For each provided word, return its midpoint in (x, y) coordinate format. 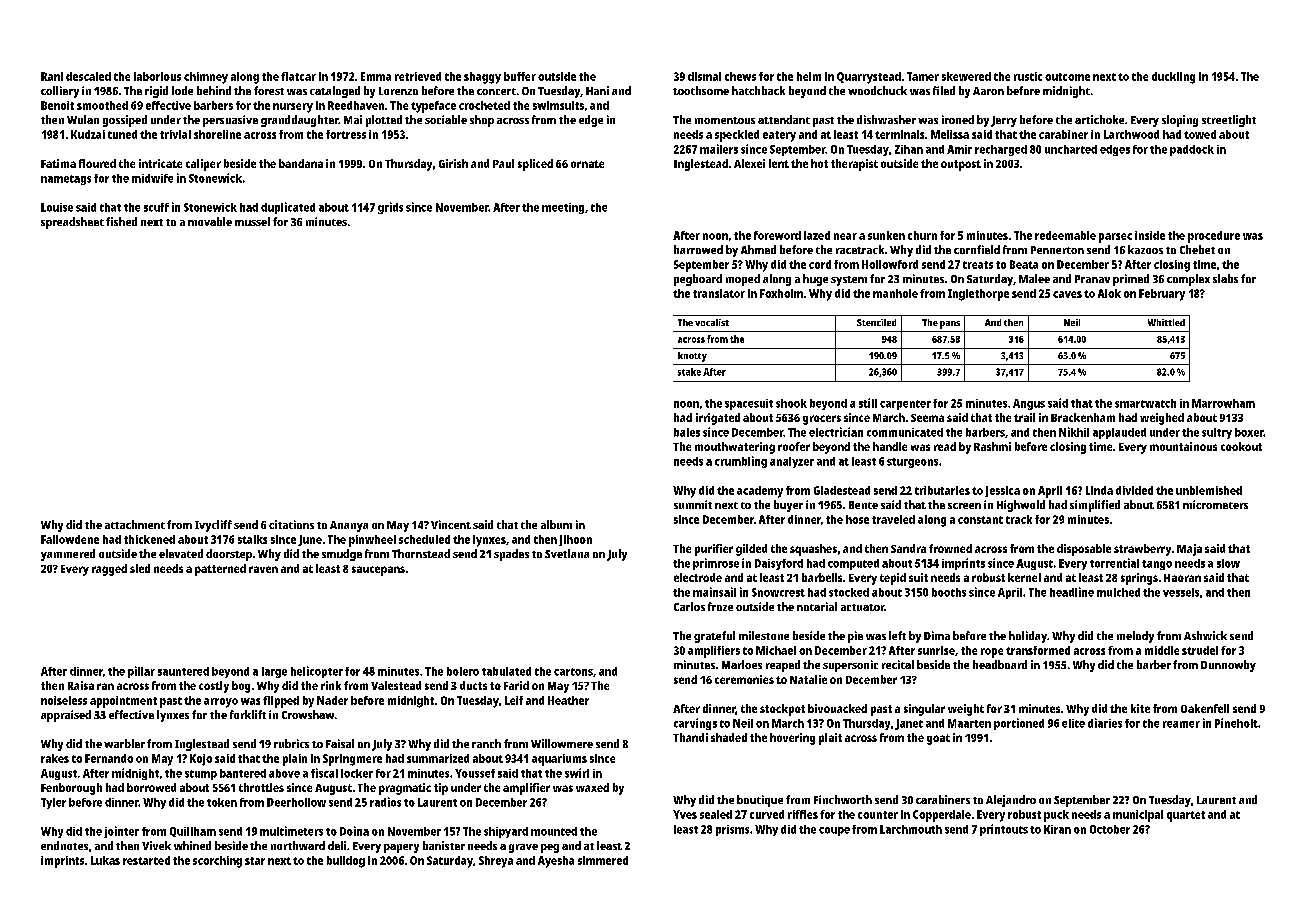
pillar (141, 672)
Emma (376, 76)
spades (511, 555)
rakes (55, 758)
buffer (520, 76)
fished (121, 221)
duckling (1173, 78)
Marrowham (1223, 403)
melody (1135, 637)
